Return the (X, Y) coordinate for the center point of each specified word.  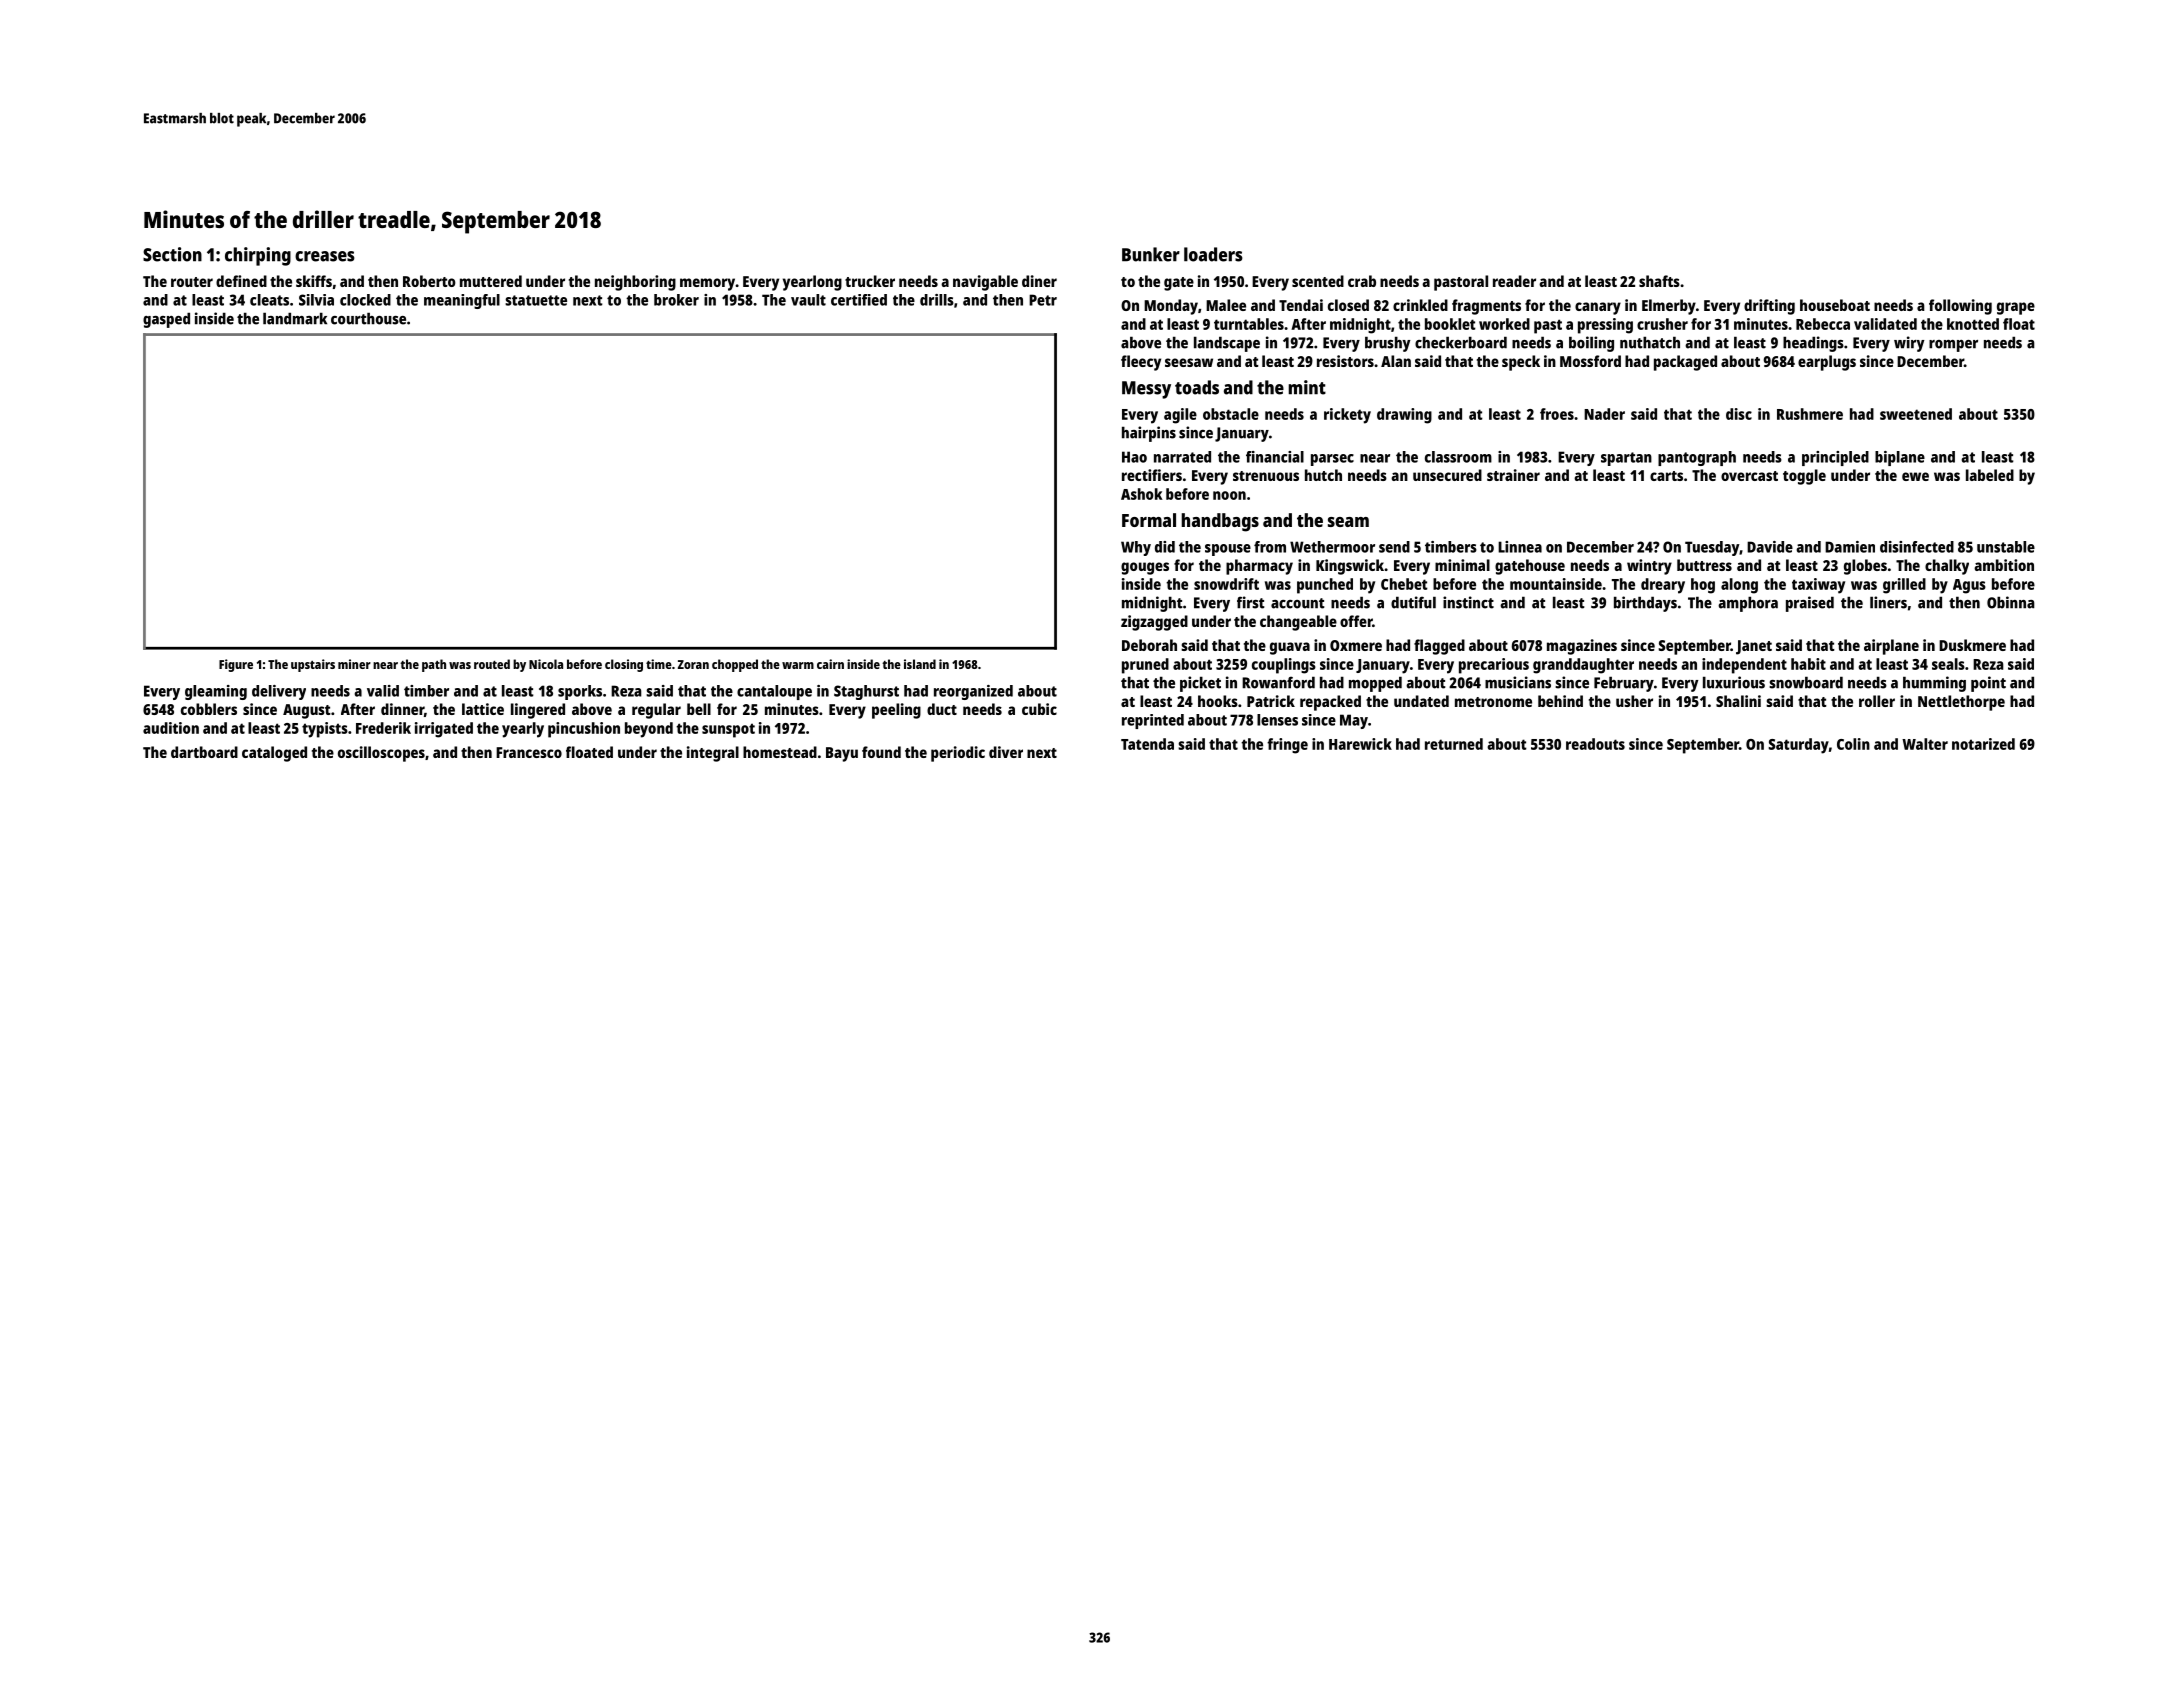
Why (1136, 548)
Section (172, 254)
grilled (1904, 586)
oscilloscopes (381, 754)
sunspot (728, 730)
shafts (1659, 281)
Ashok (1142, 494)
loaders (1213, 254)
